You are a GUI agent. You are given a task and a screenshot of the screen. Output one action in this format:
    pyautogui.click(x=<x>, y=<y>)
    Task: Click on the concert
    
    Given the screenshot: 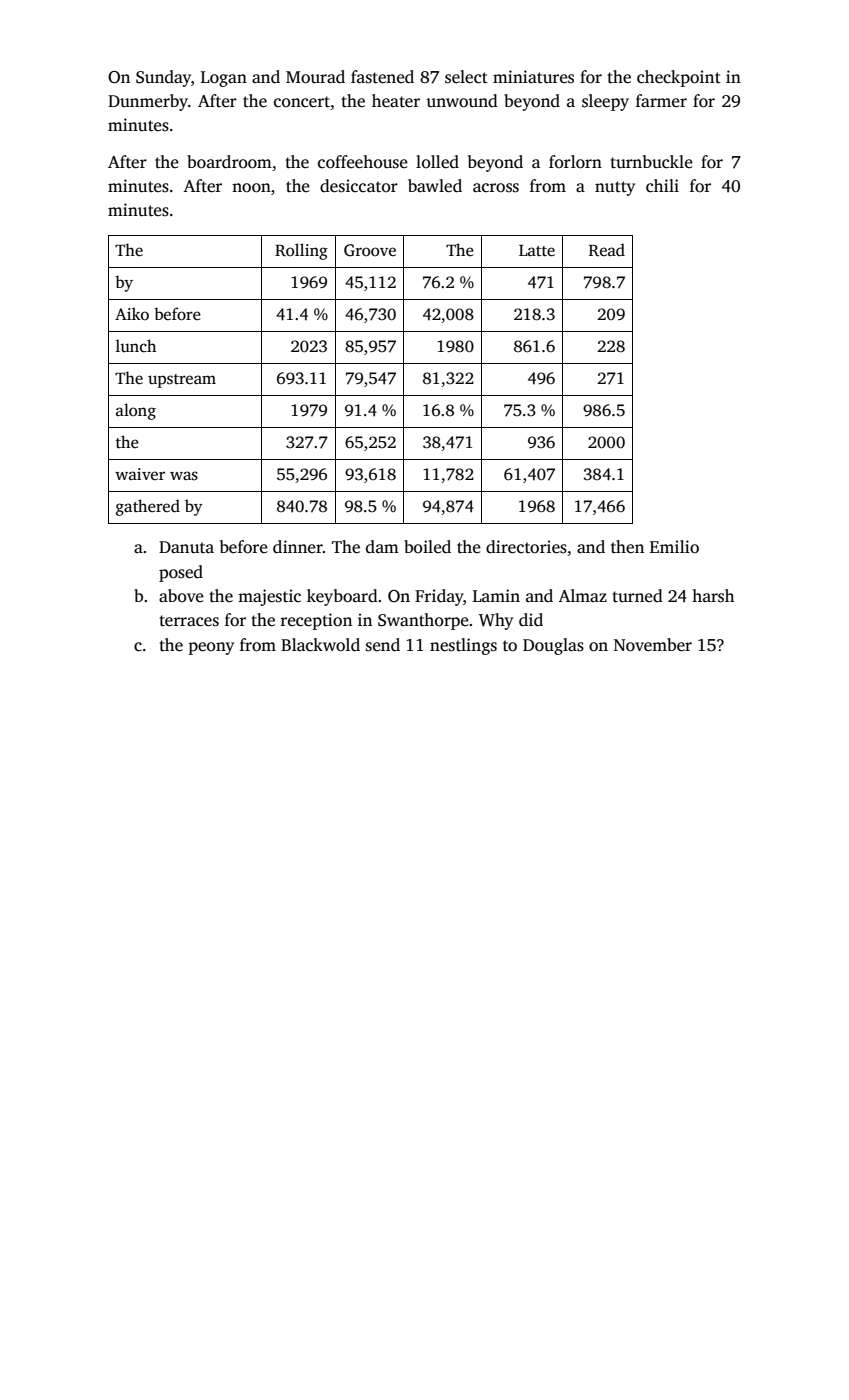 What is the action you would take?
    pyautogui.click(x=302, y=102)
